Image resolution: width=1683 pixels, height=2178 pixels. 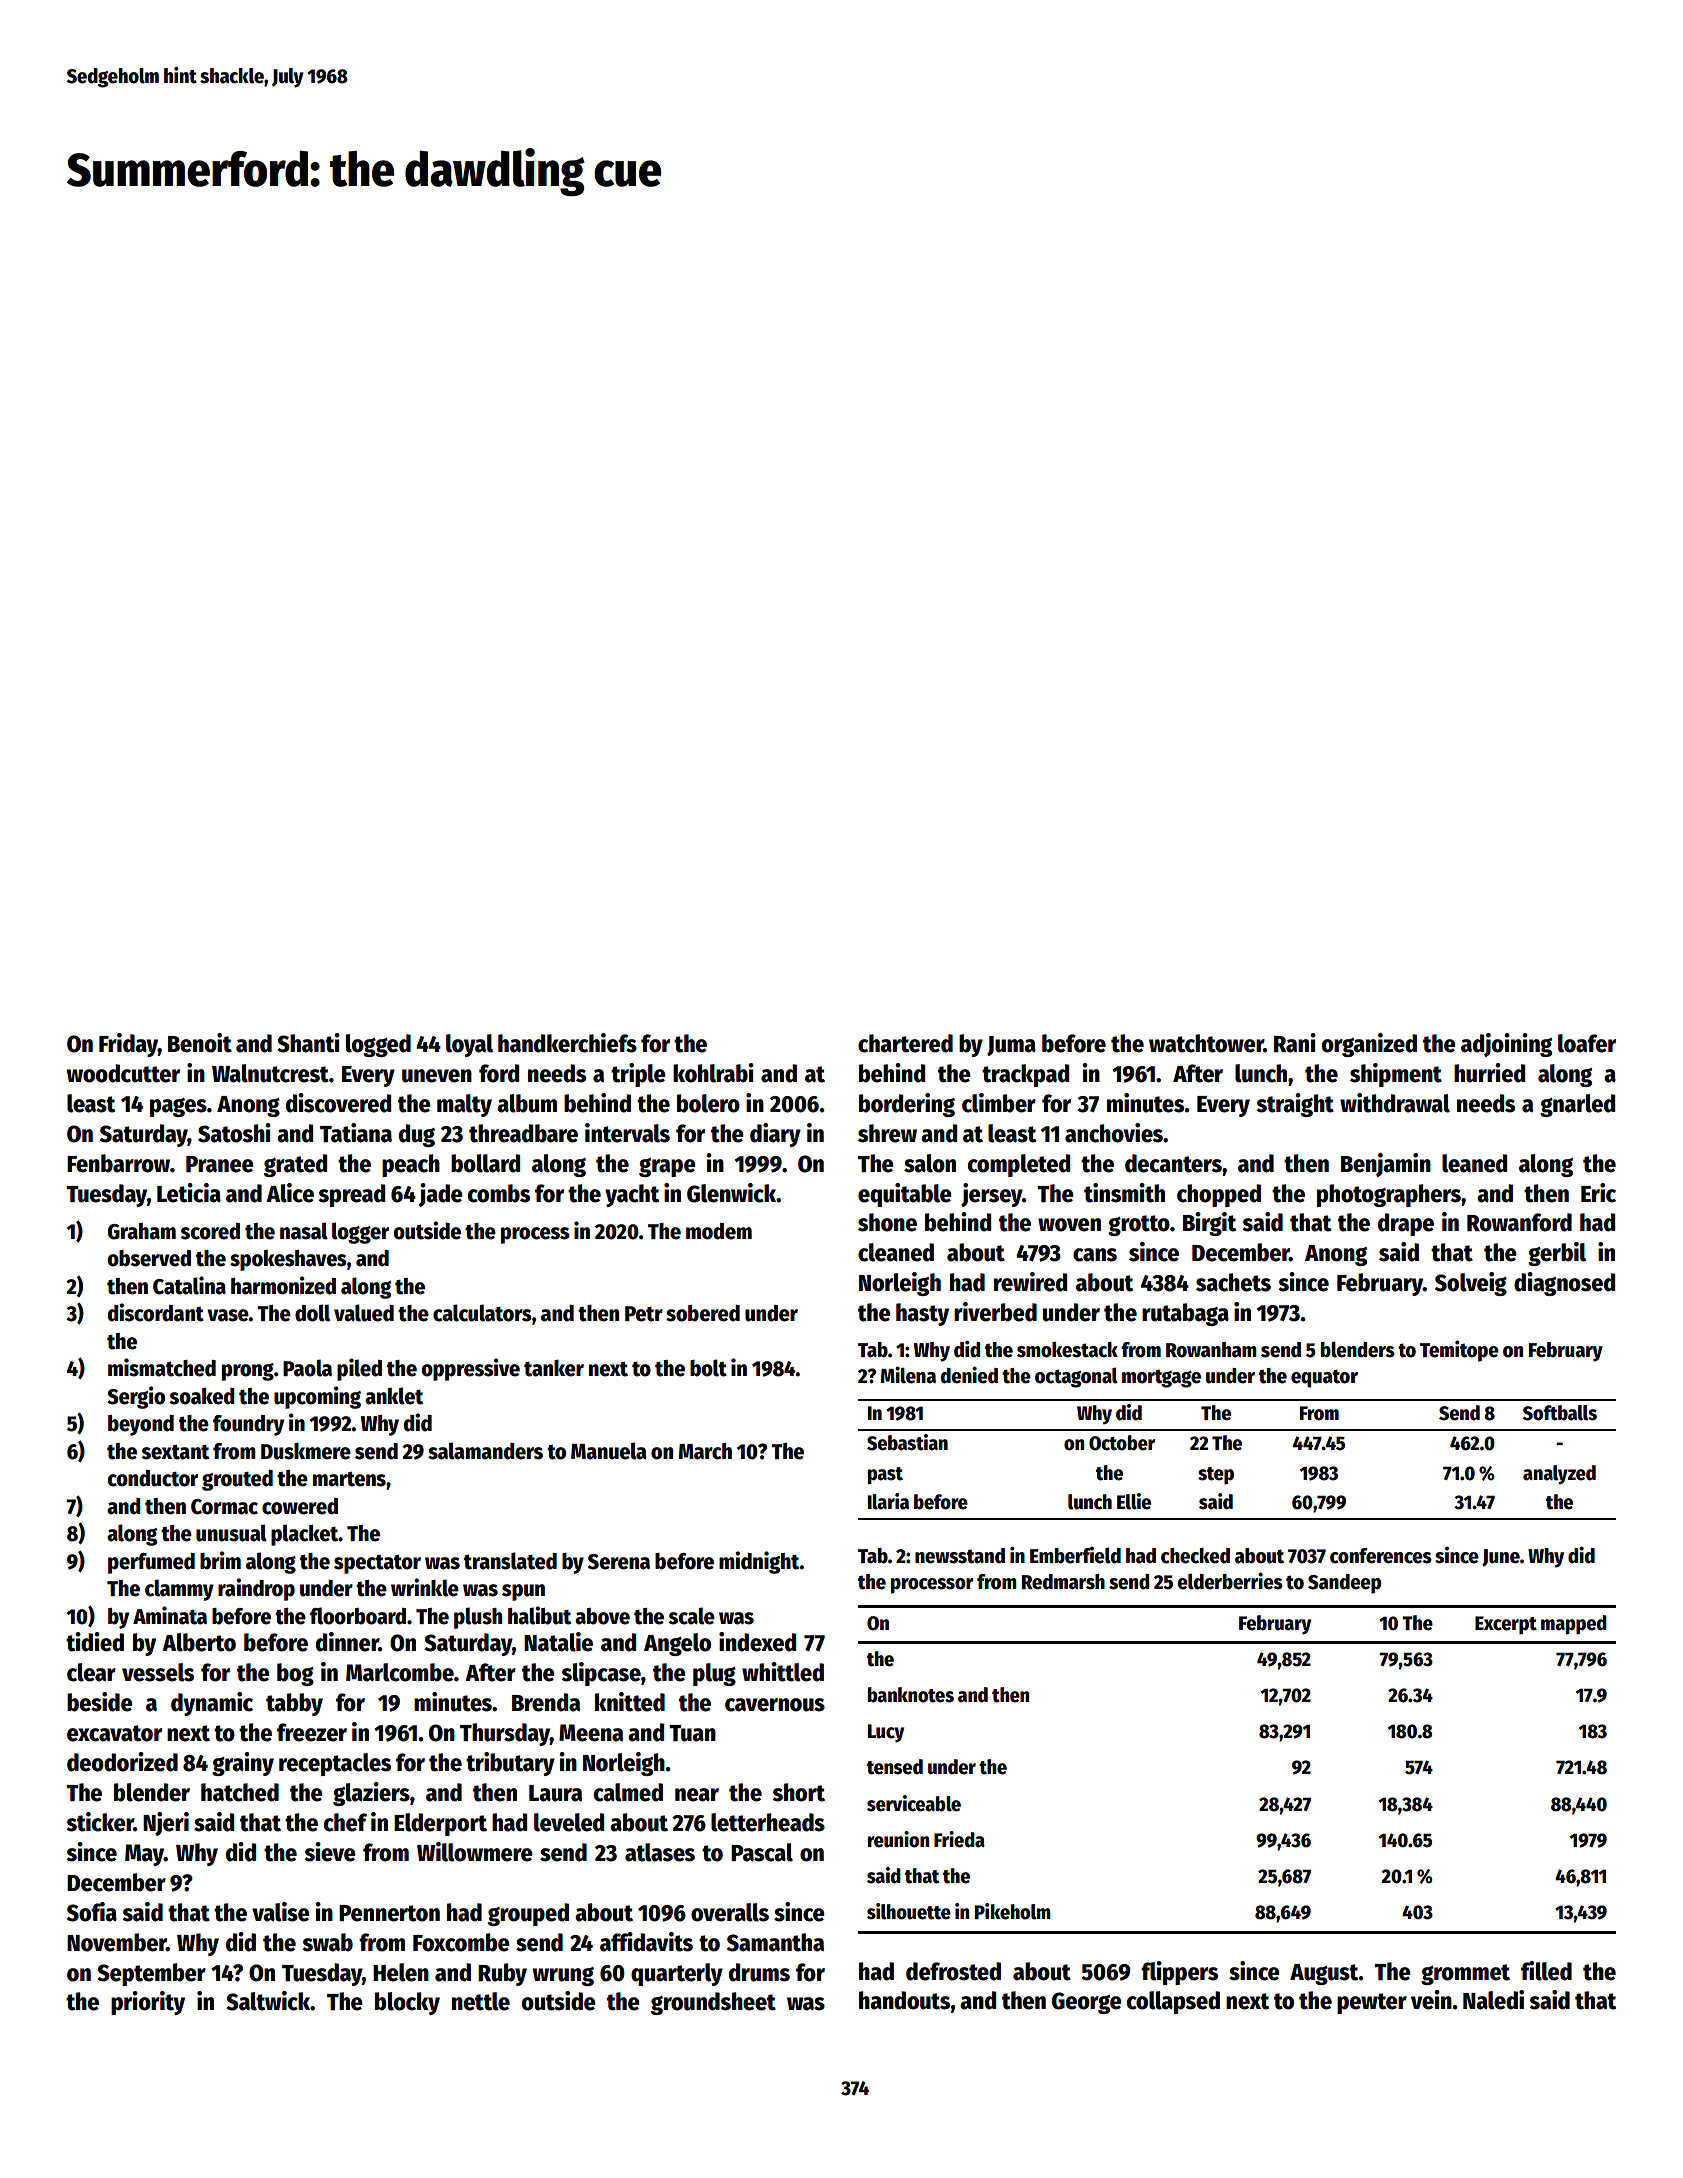 I want to click on grated, so click(x=295, y=1165).
